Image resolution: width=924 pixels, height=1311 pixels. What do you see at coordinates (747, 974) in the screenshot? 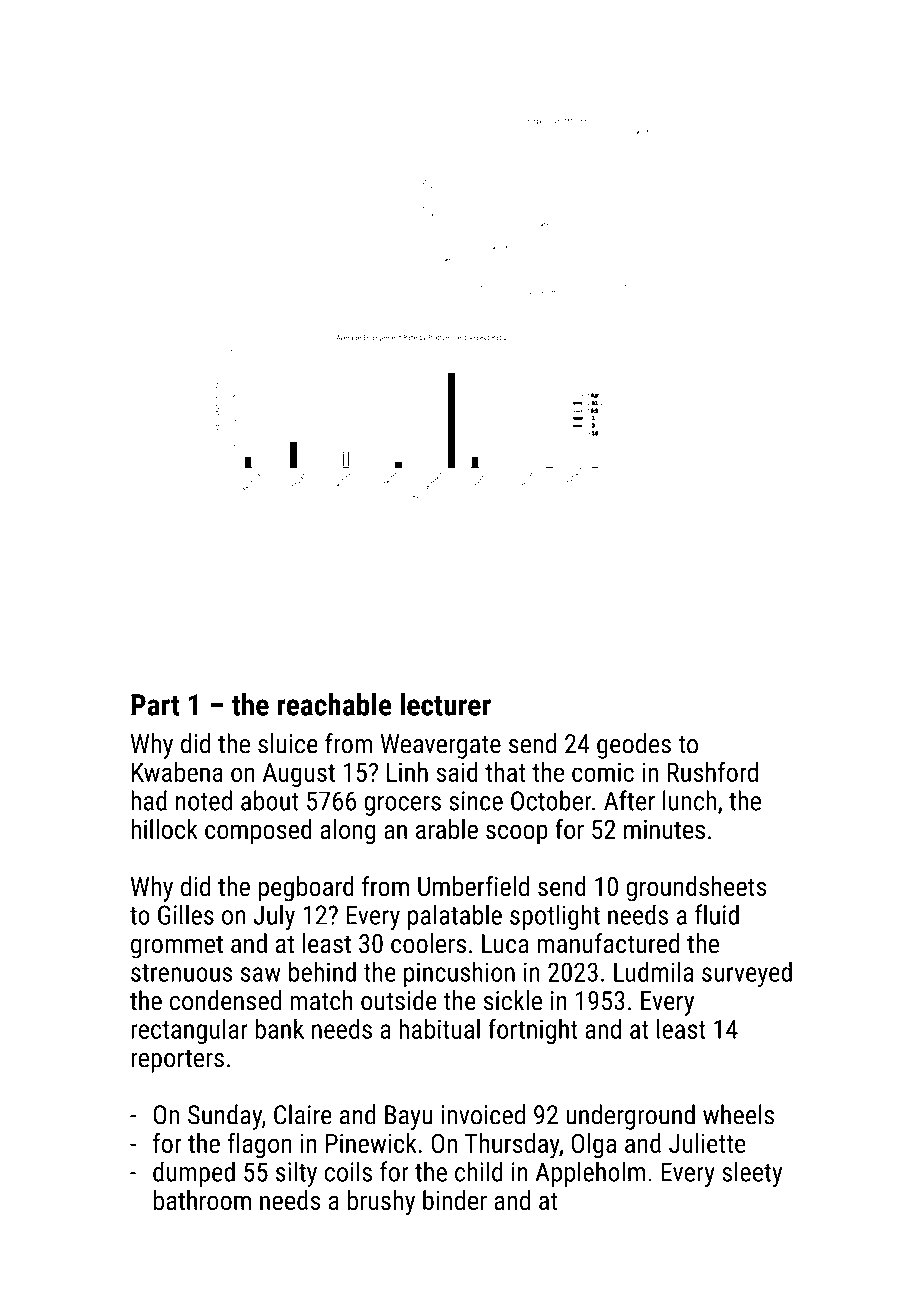
I see `surveyed` at bounding box center [747, 974].
